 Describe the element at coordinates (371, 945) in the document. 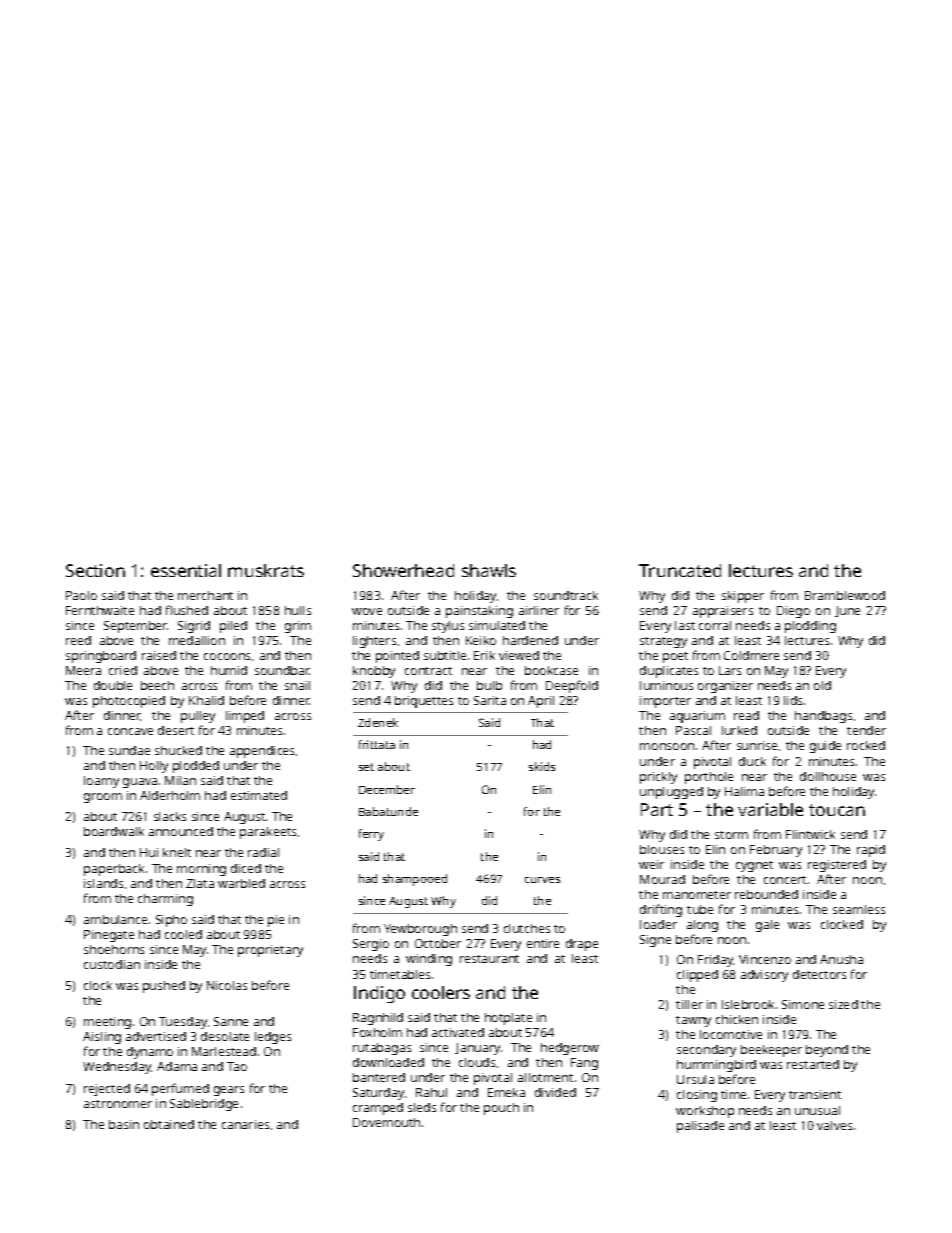

I see `Sergio` at that location.
